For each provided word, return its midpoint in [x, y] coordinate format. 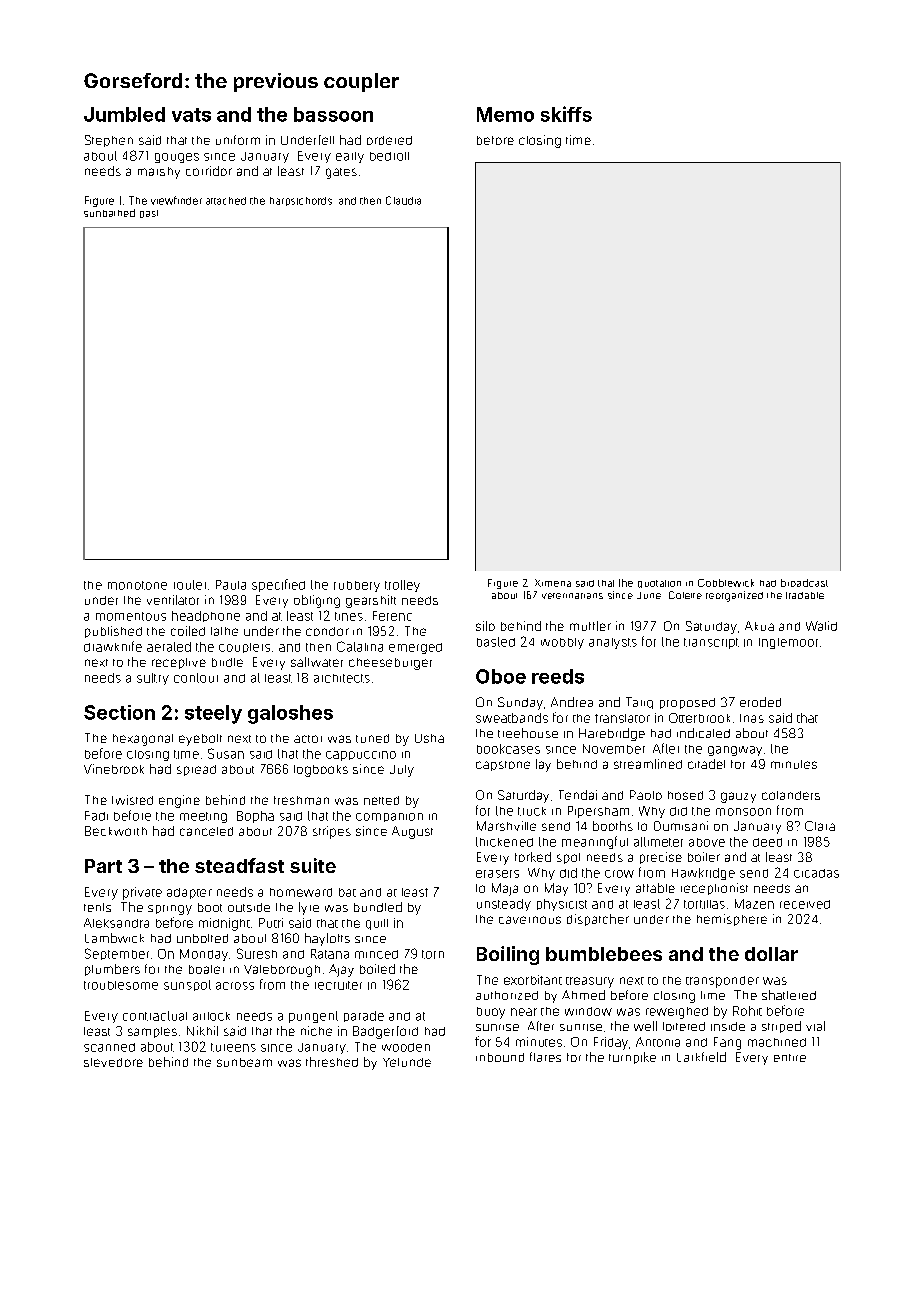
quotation [659, 584]
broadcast [804, 583]
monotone [137, 585]
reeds [558, 676]
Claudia [403, 200]
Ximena [553, 583]
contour [196, 678]
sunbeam [244, 1062]
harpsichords [301, 201]
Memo [505, 114]
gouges [177, 158]
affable [655, 888]
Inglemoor [788, 643]
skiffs [566, 114]
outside [249, 907]
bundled [378, 907]
